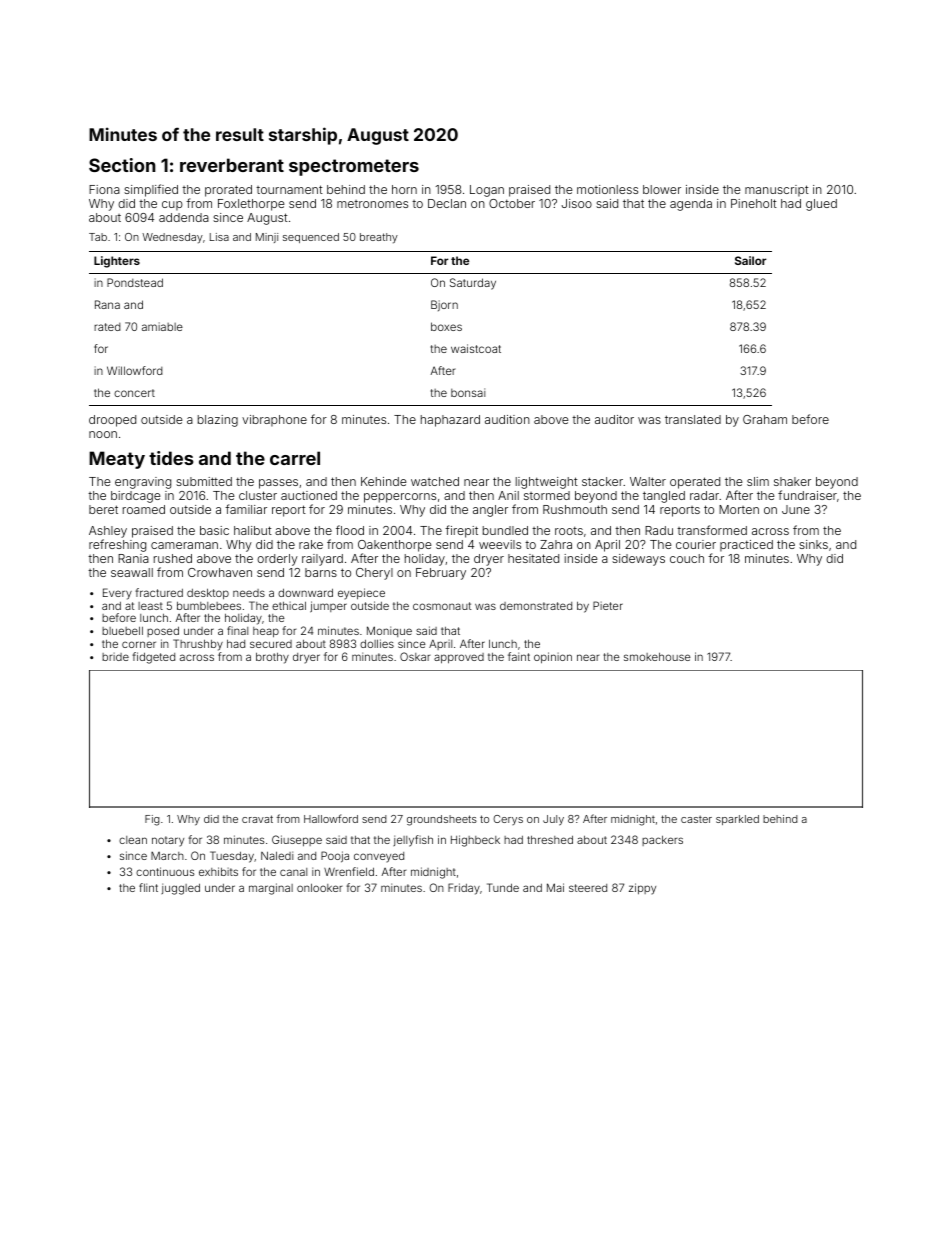  I want to click on Walter, so click(648, 481).
